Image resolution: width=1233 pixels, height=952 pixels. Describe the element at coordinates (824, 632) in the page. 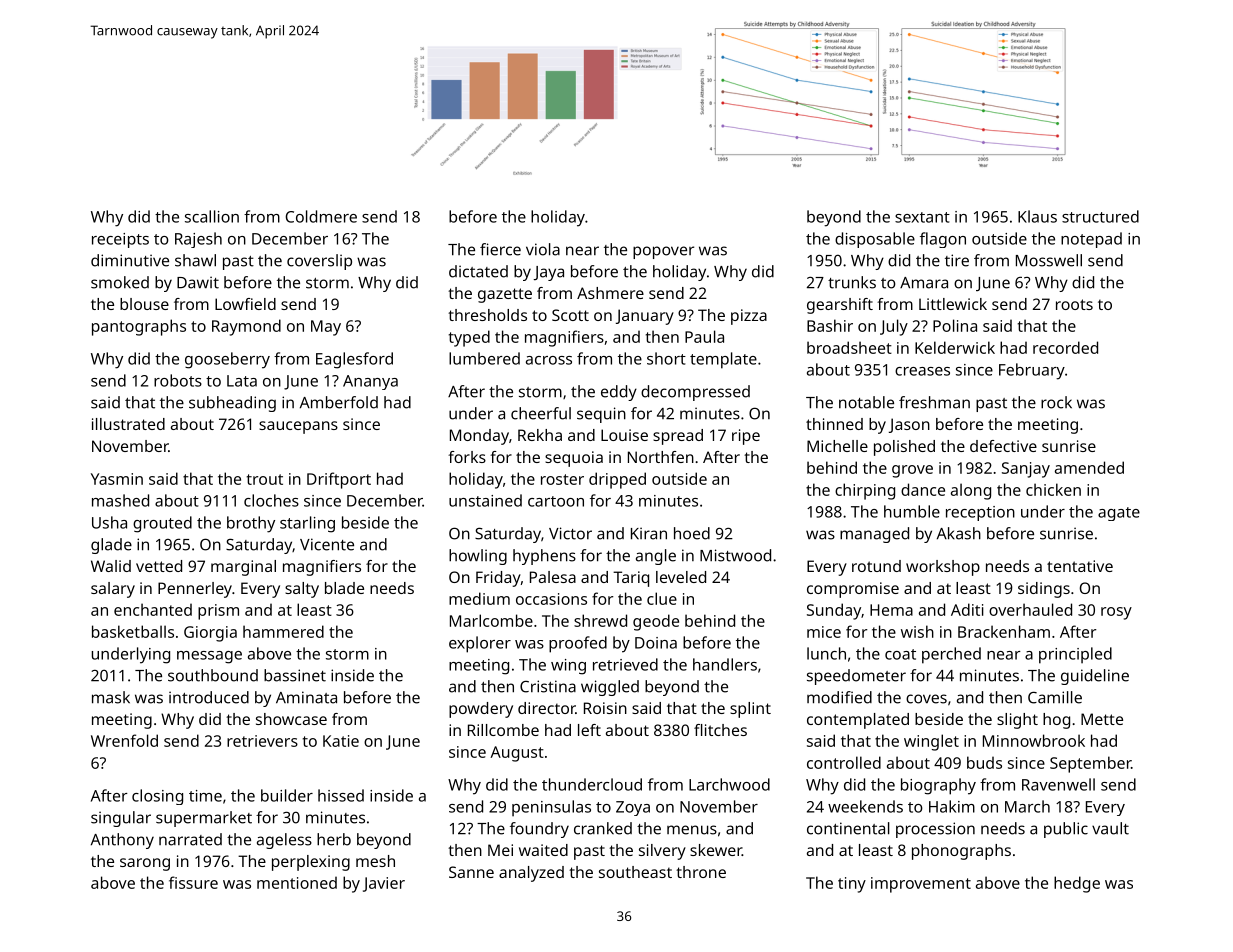

I see `mice` at that location.
